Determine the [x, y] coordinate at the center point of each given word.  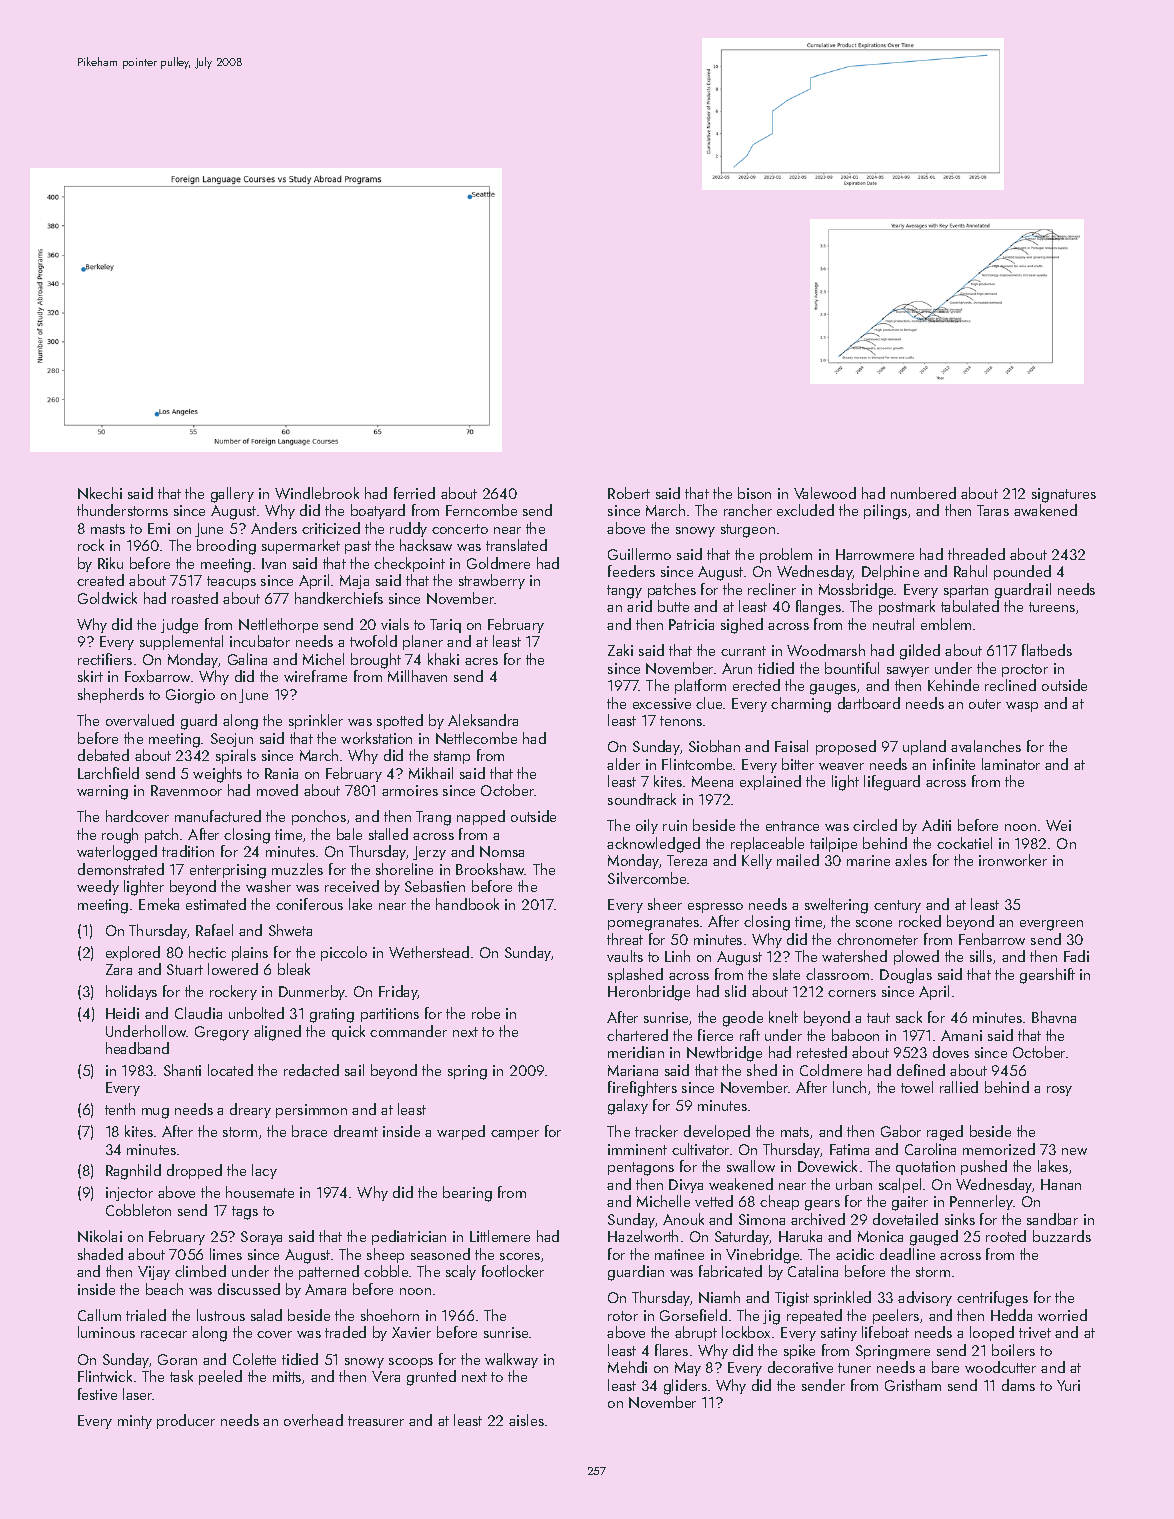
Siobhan [714, 746]
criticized [331, 528]
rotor [623, 1316]
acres [481, 661]
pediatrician [409, 1237]
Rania [281, 773]
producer [186, 1421]
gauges [833, 689]
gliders [685, 1387]
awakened [1045, 510]
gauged [934, 1238]
